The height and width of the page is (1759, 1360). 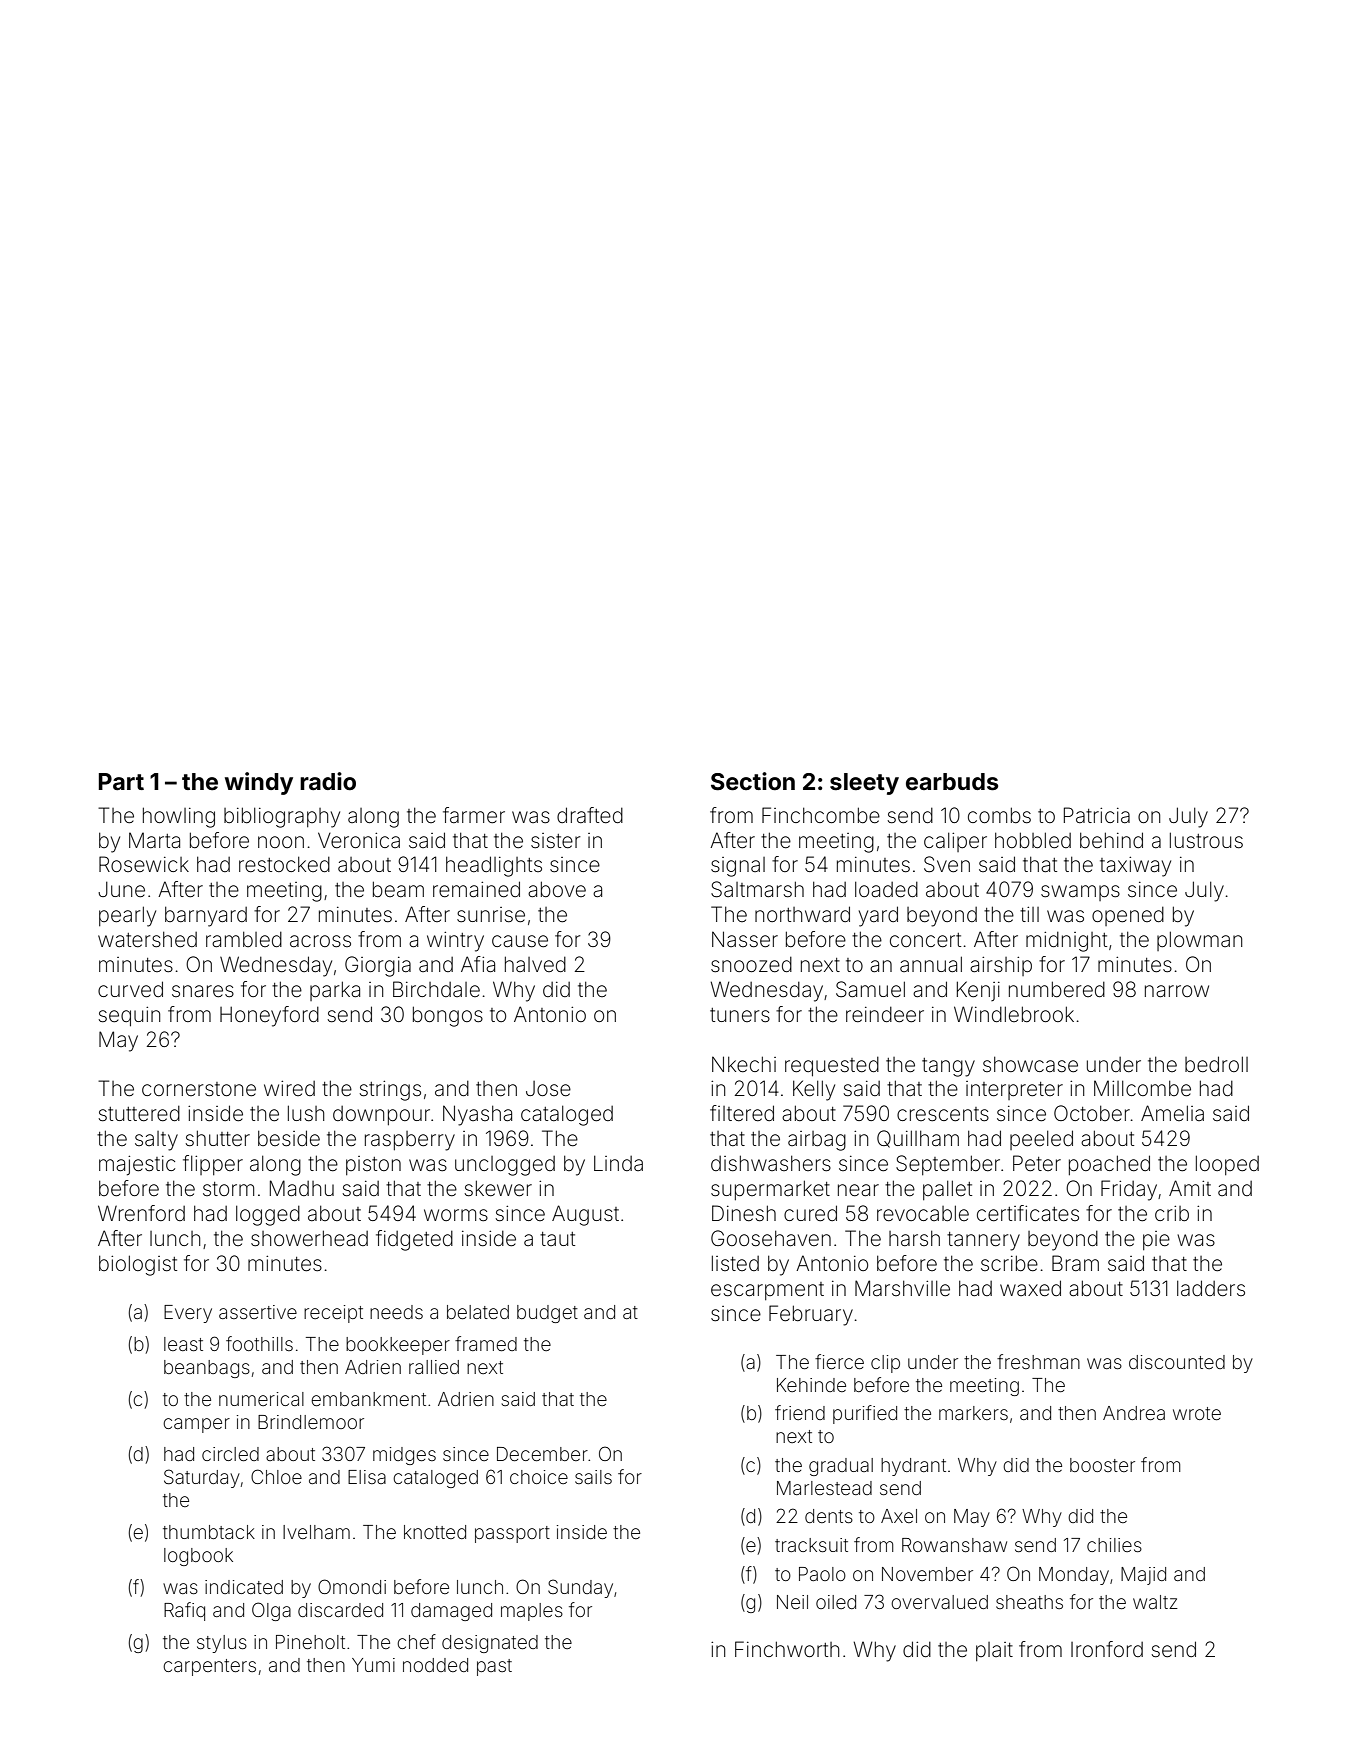 I want to click on near, so click(x=858, y=1190).
